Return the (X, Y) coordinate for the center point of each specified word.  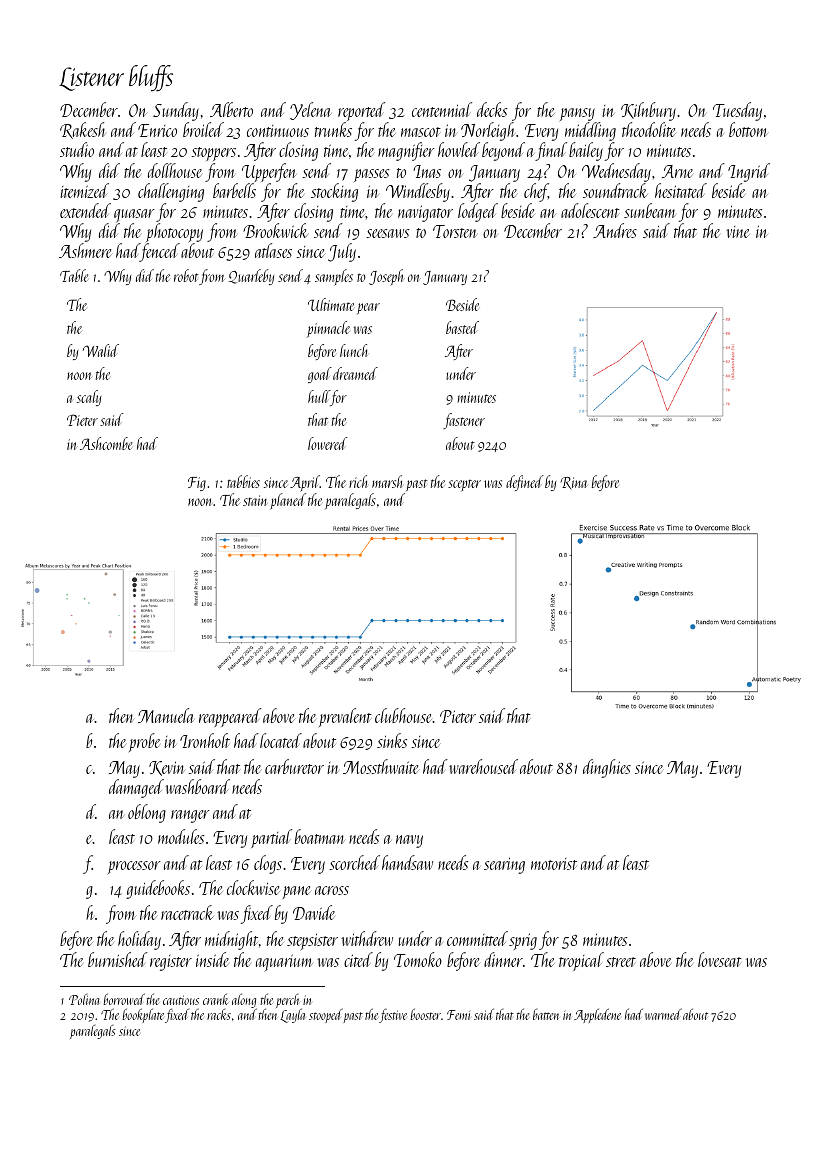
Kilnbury (648, 111)
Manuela (166, 715)
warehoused (483, 766)
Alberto (231, 109)
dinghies (607, 768)
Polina (84, 999)
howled (459, 149)
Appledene (597, 1015)
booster (425, 1014)
